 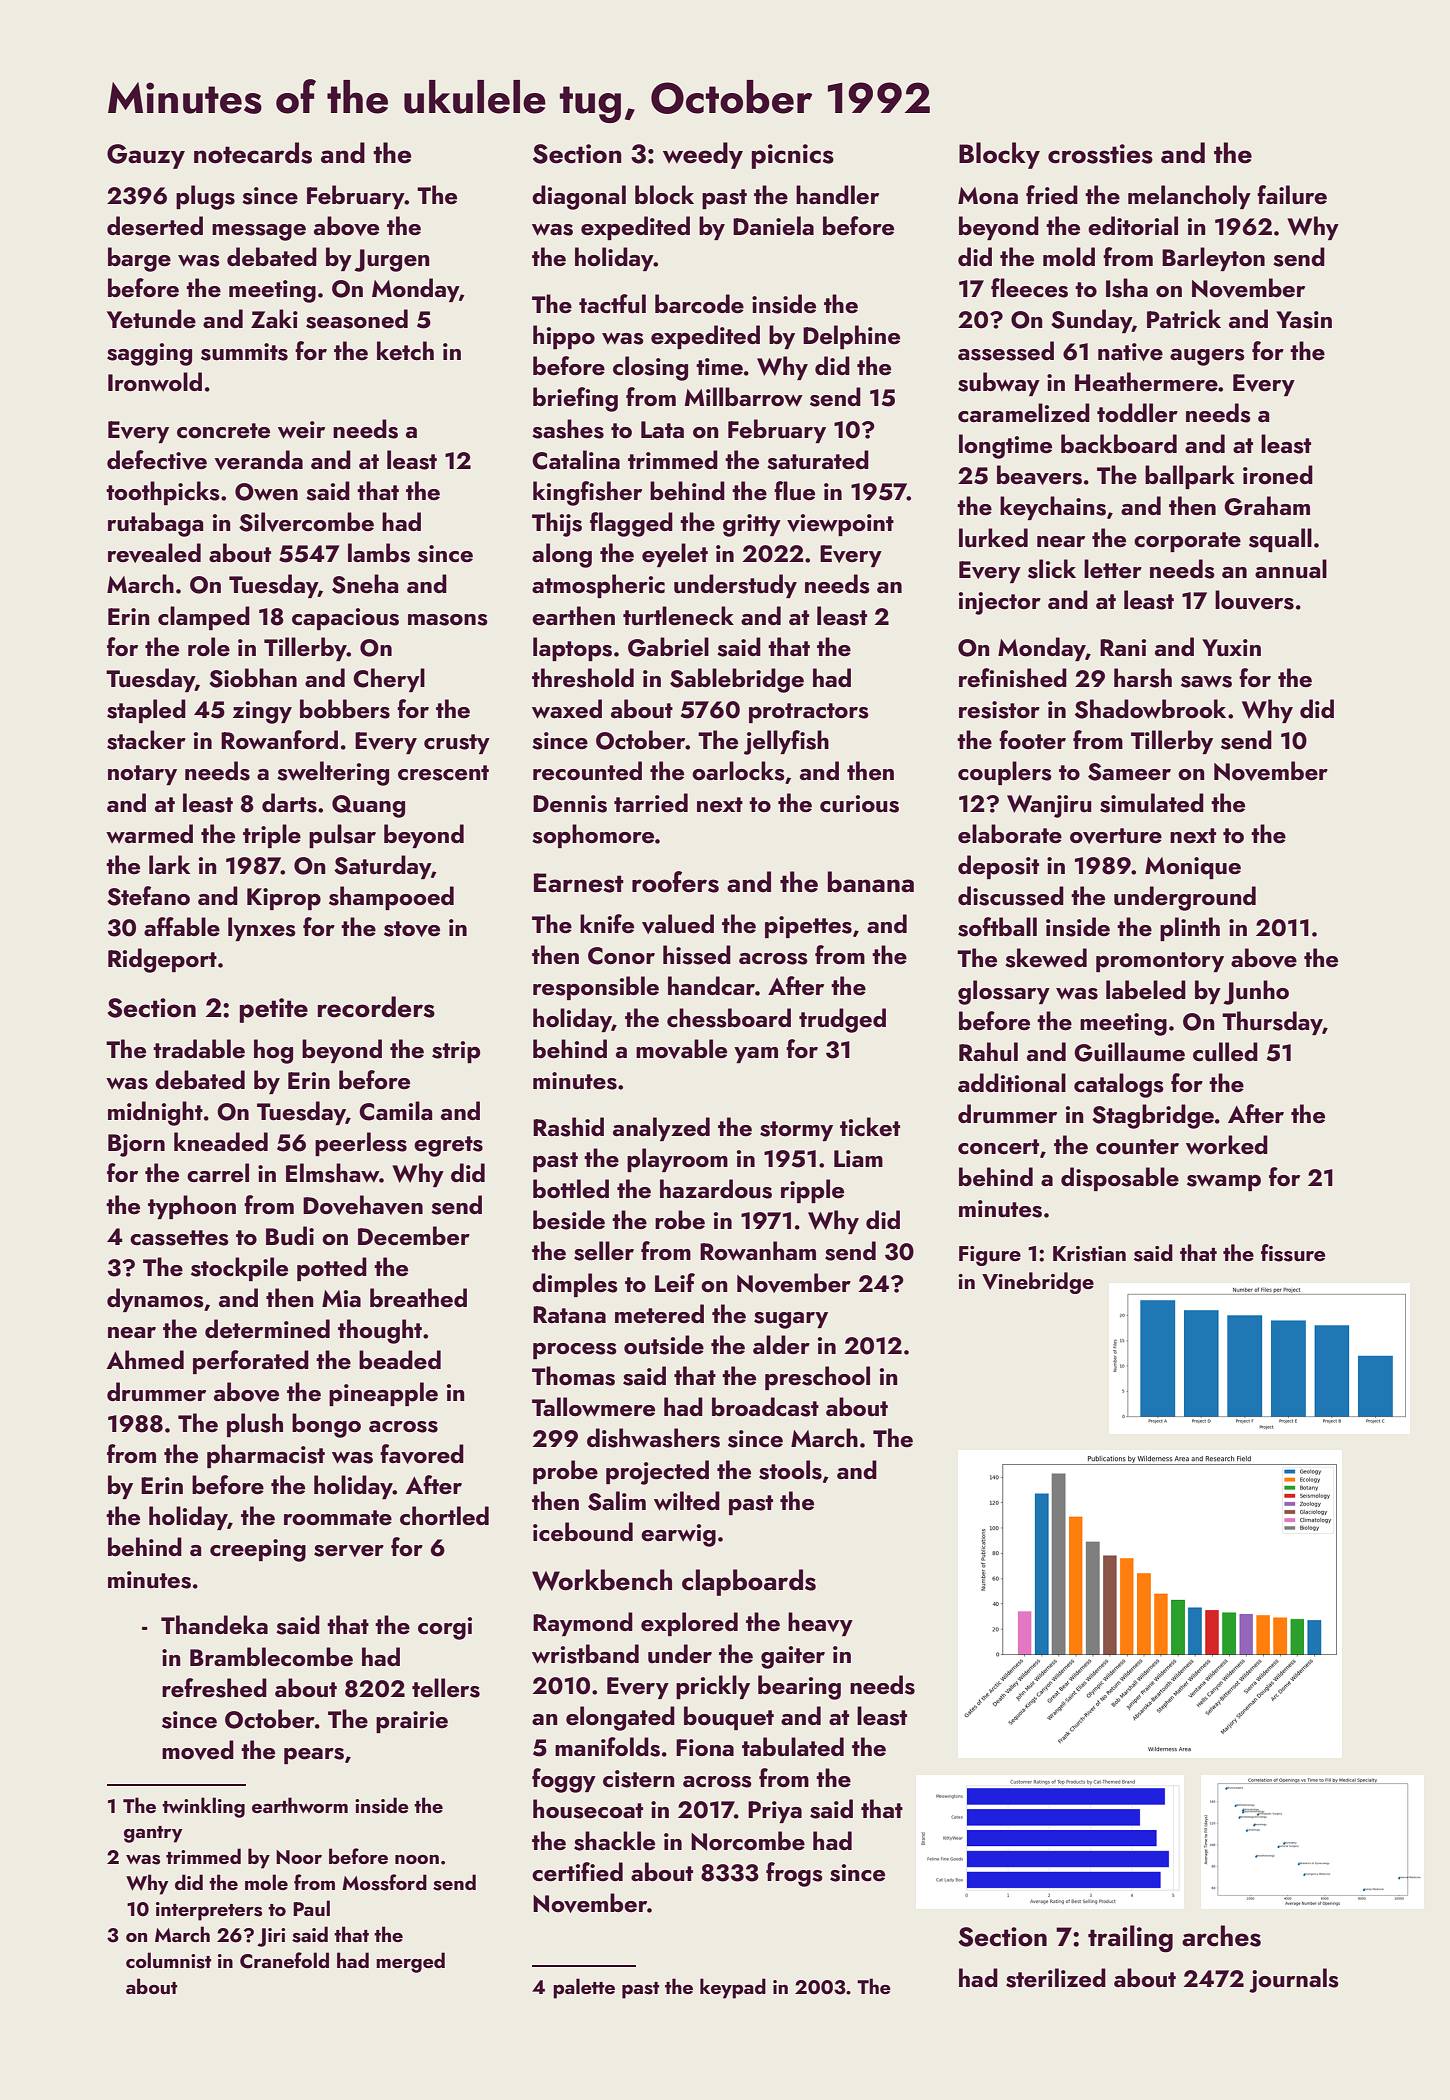 I want to click on ballpark, so click(x=1190, y=477).
